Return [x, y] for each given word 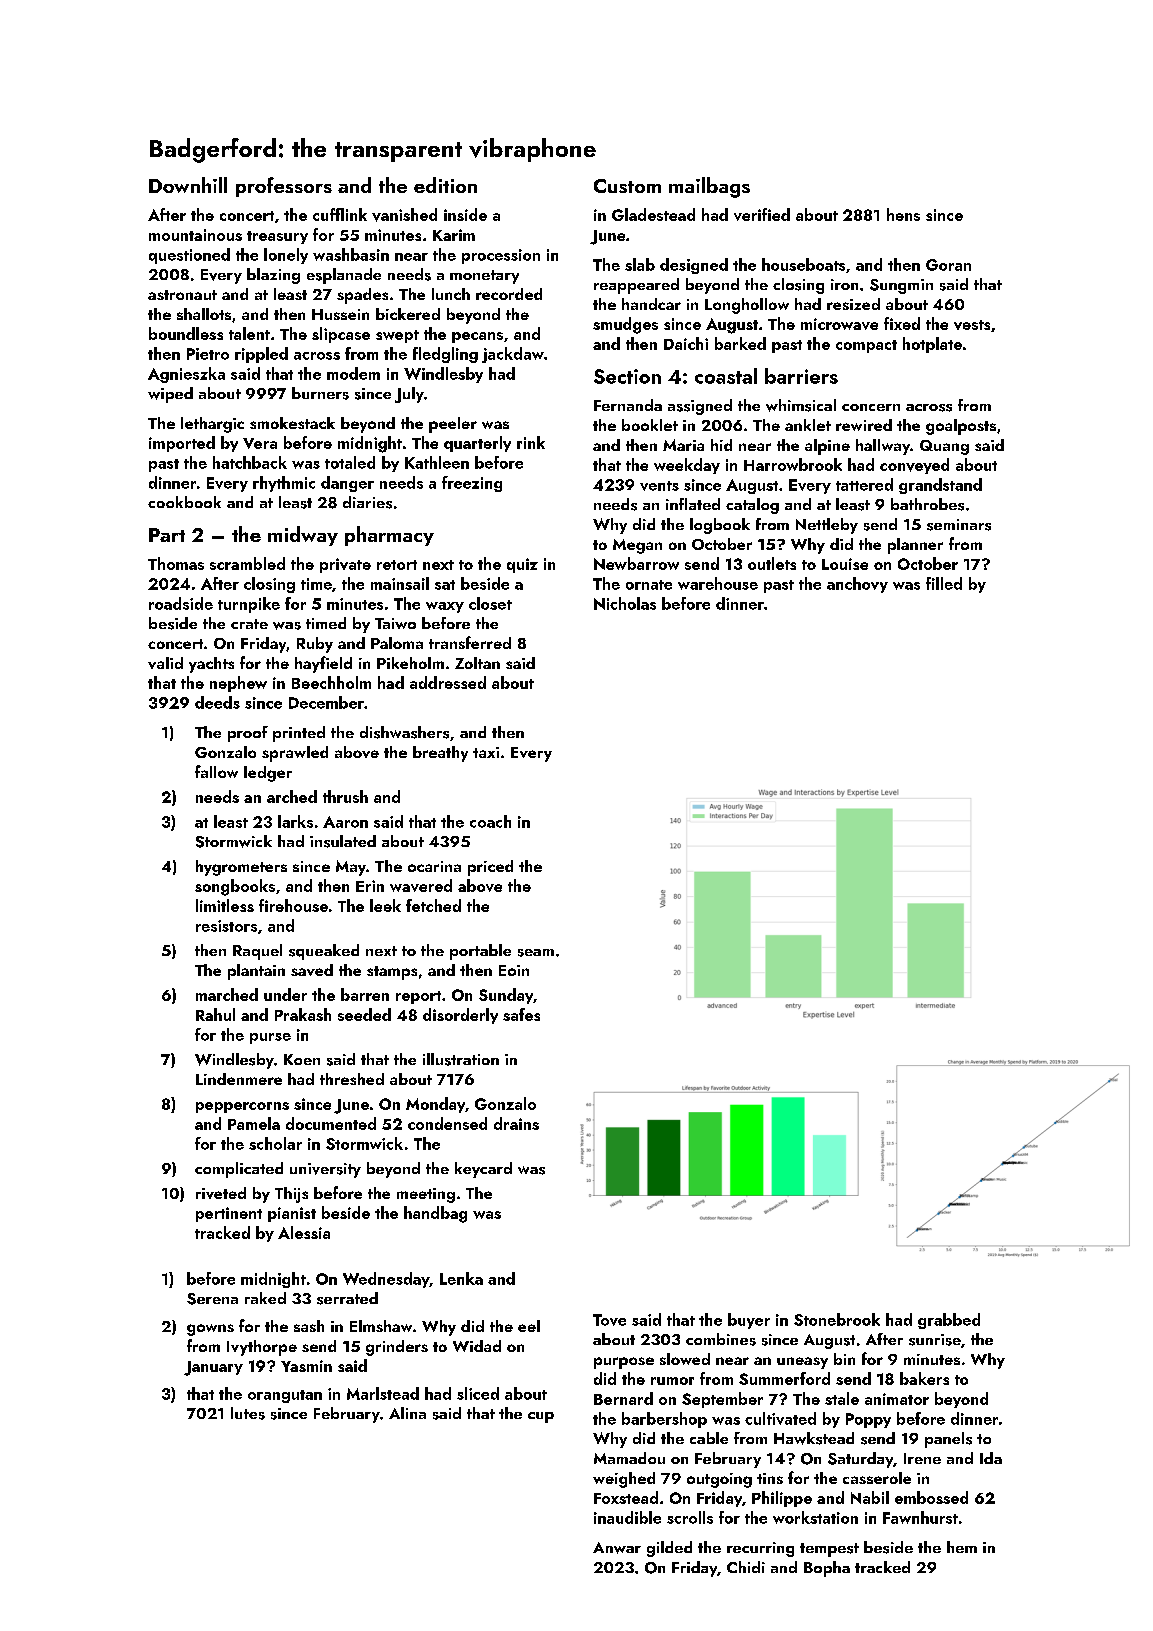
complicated [239, 1170]
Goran [948, 265]
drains [516, 1123]
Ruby [315, 645]
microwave [839, 324]
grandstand [940, 486]
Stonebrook [837, 1319]
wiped [170, 395]
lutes [248, 1413]
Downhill [188, 185]
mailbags [709, 187]
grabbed [949, 1321]
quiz [522, 565]
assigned [700, 407]
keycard [483, 1170]
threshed [352, 1079]
